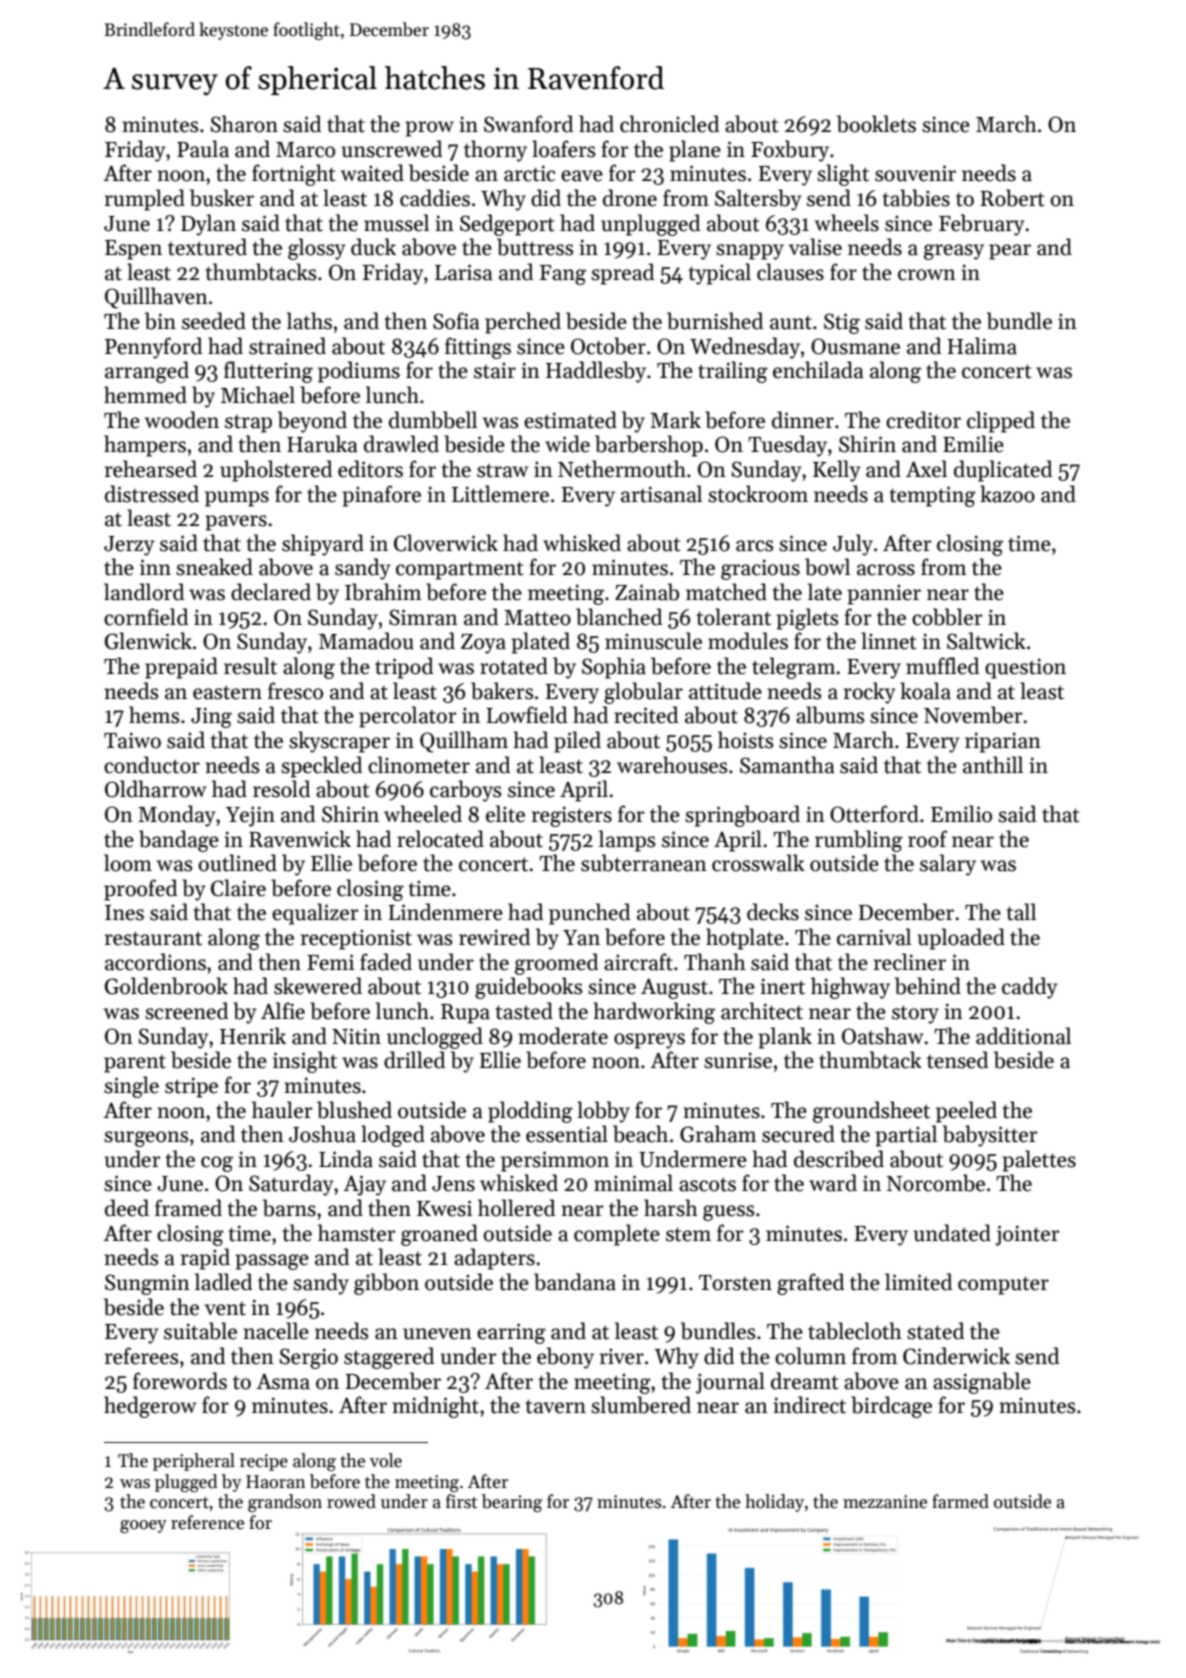 The image size is (1186, 1678). I want to click on podiums, so click(359, 372).
